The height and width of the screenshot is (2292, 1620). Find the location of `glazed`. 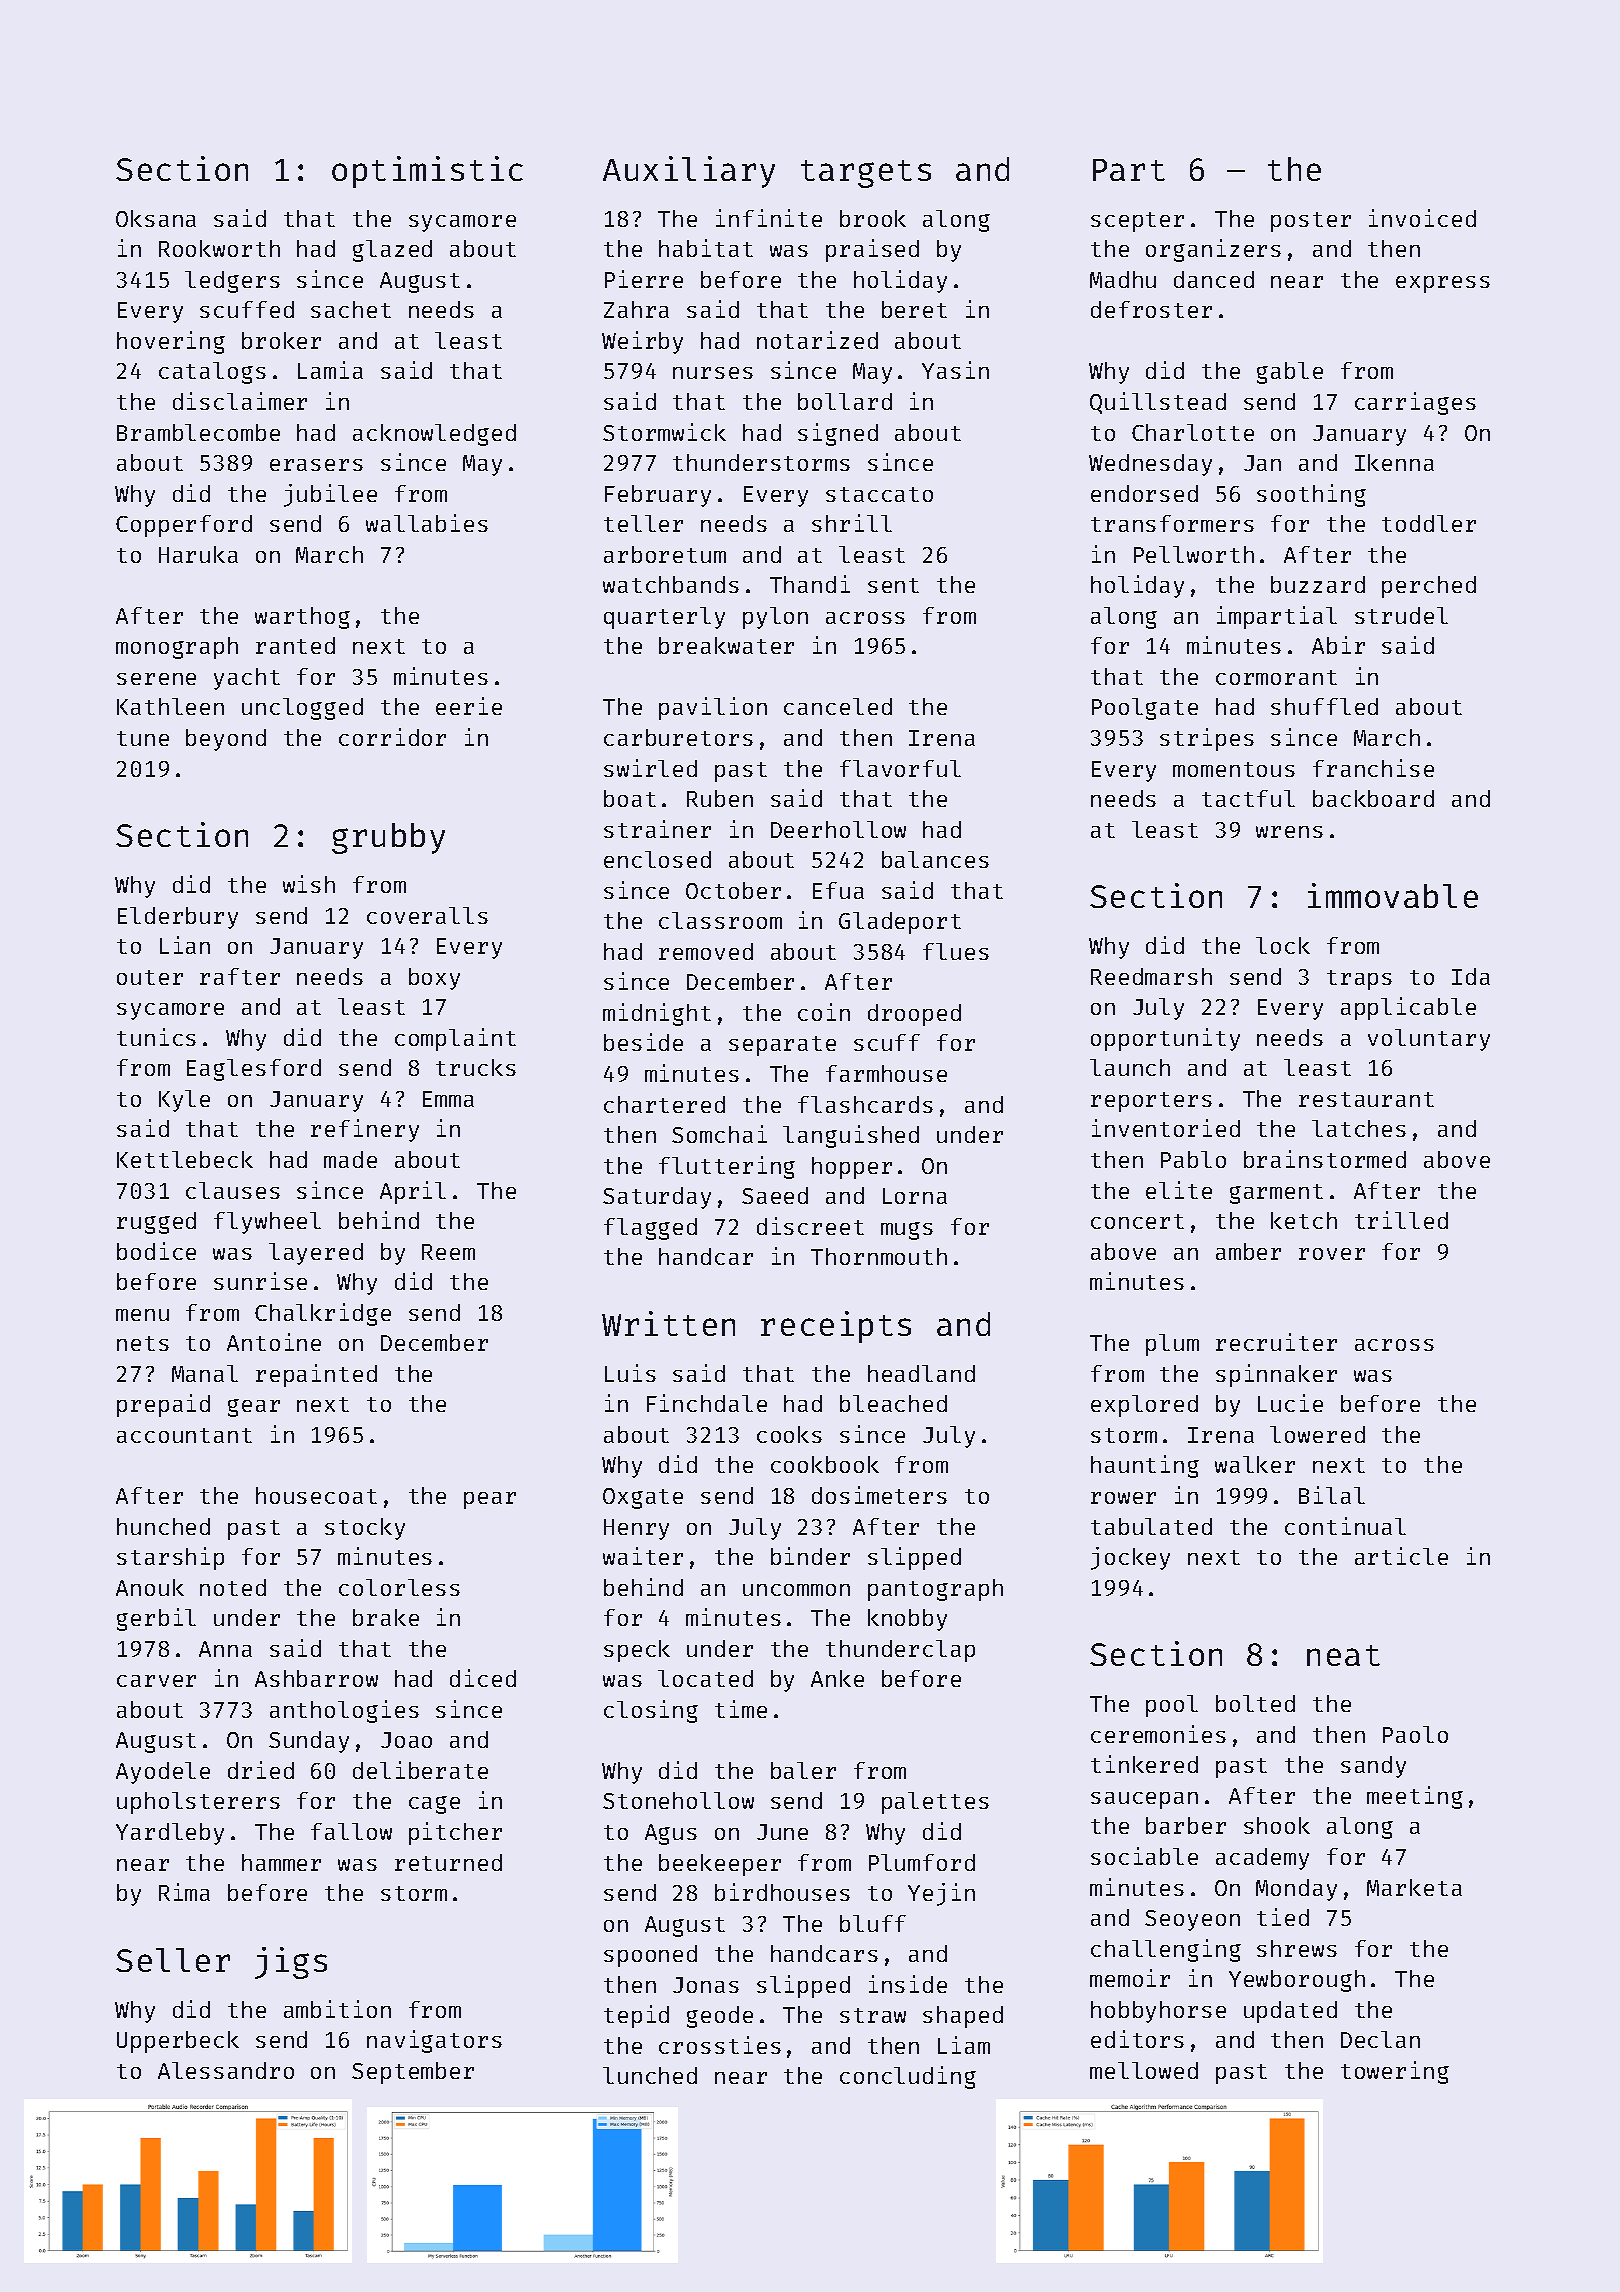

glazed is located at coordinates (392, 251).
